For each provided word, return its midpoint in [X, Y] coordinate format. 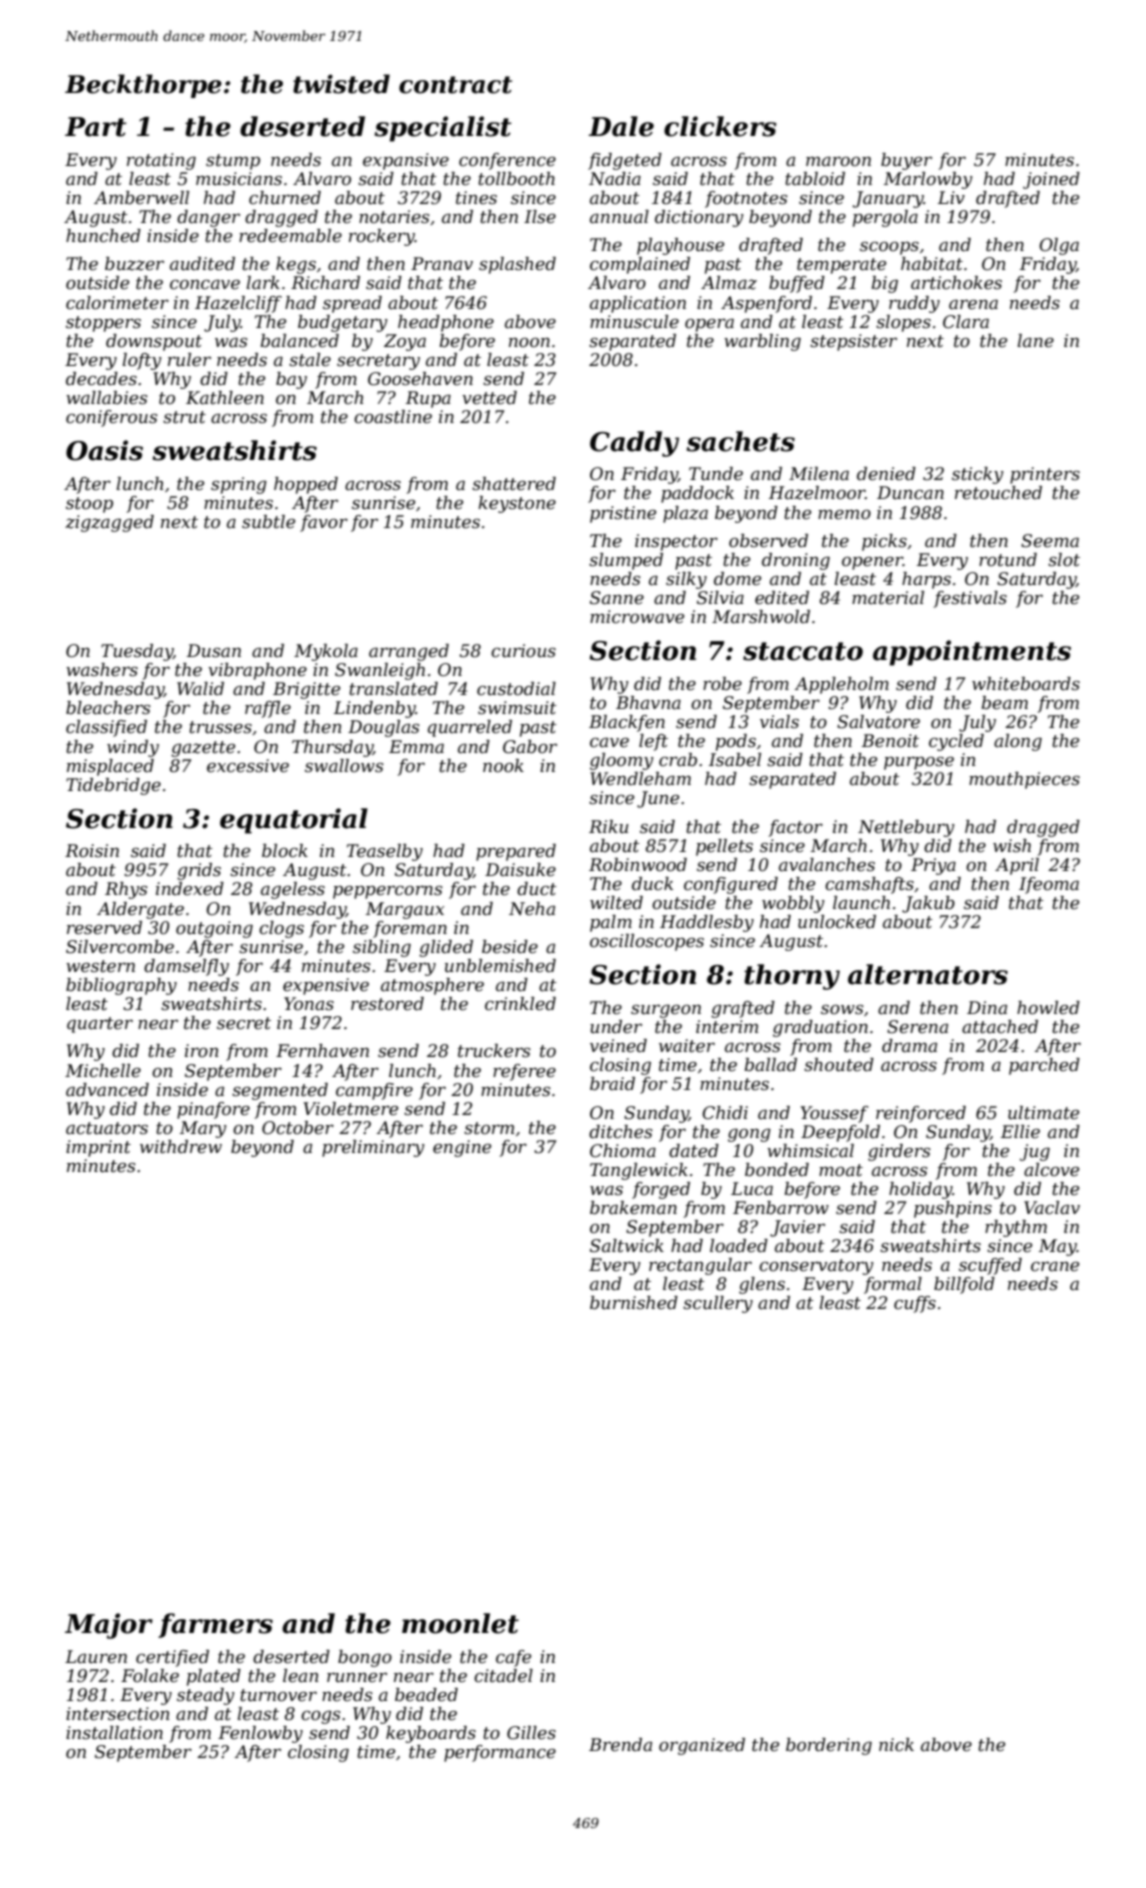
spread [352, 304]
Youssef [834, 1114]
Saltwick [627, 1246]
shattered [514, 484]
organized [702, 1746]
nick [896, 1744]
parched [1044, 1066]
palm [611, 923]
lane [1035, 341]
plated [214, 1677]
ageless [293, 890]
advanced [107, 1090]
